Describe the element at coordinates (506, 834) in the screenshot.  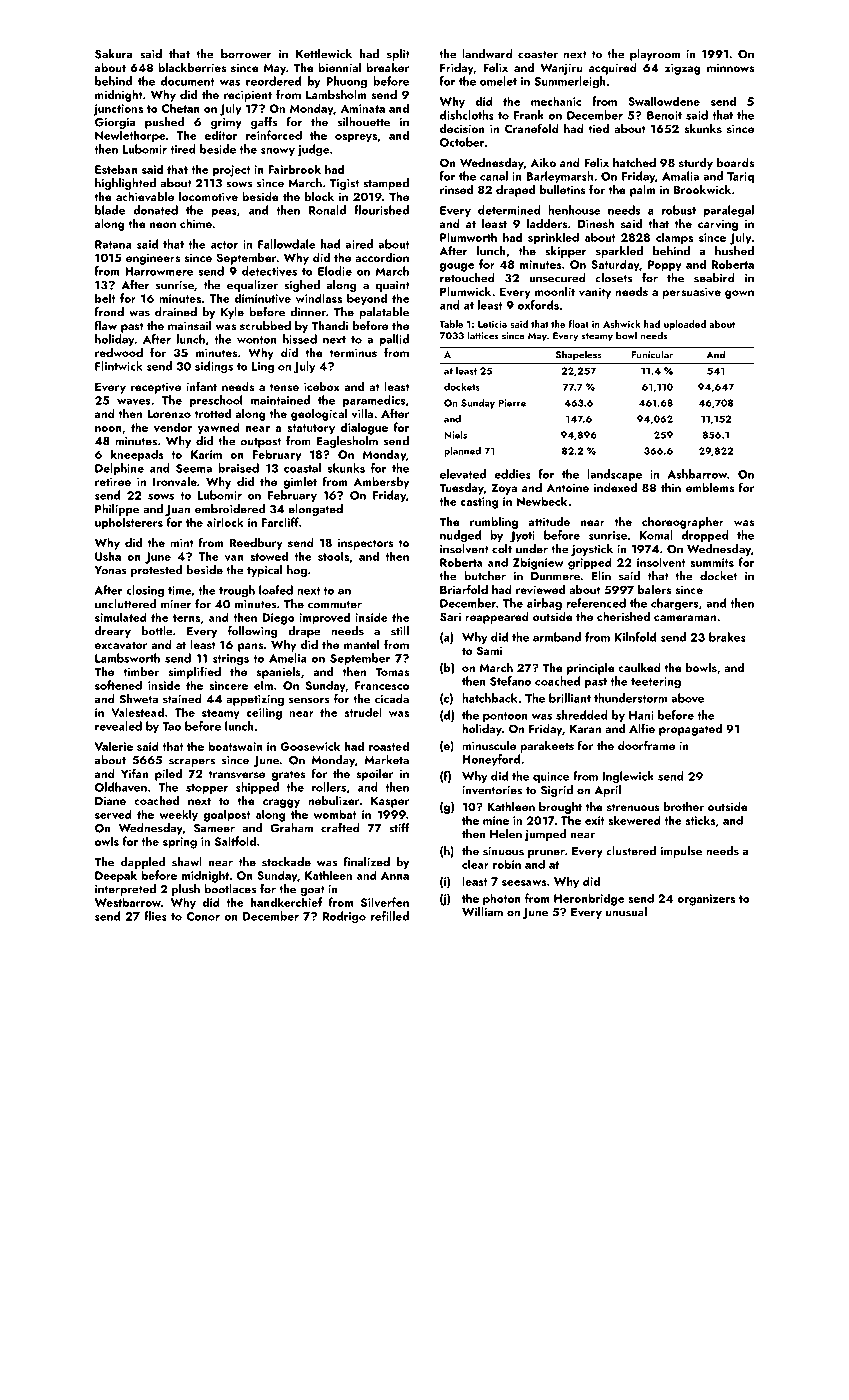
I see `Helen` at that location.
